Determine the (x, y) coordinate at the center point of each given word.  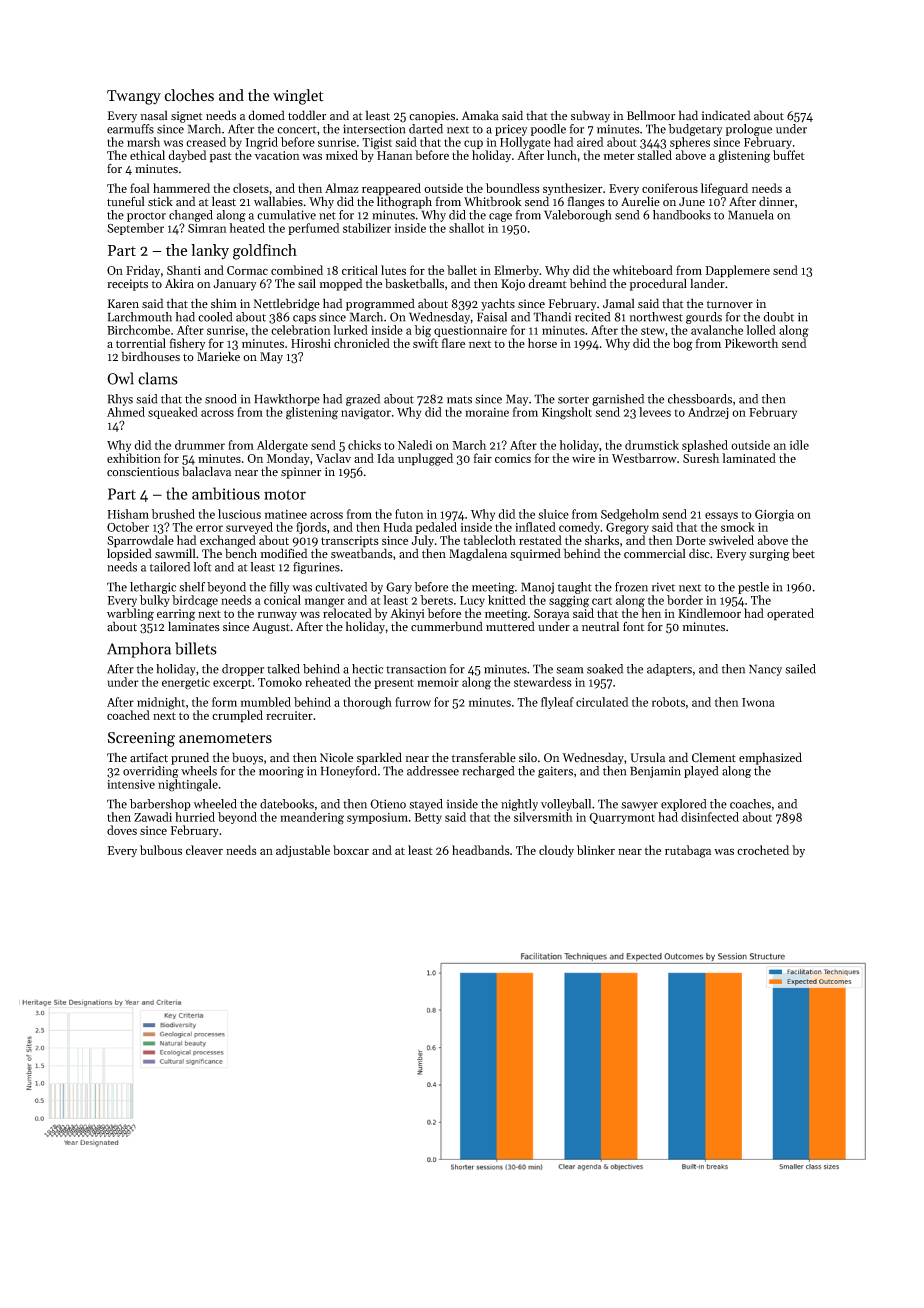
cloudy (556, 851)
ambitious (226, 493)
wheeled (215, 804)
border (685, 600)
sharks (602, 540)
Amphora (139, 650)
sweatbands (362, 553)
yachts (498, 304)
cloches (189, 95)
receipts (127, 285)
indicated (726, 115)
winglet (298, 97)
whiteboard (643, 270)
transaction (416, 669)
